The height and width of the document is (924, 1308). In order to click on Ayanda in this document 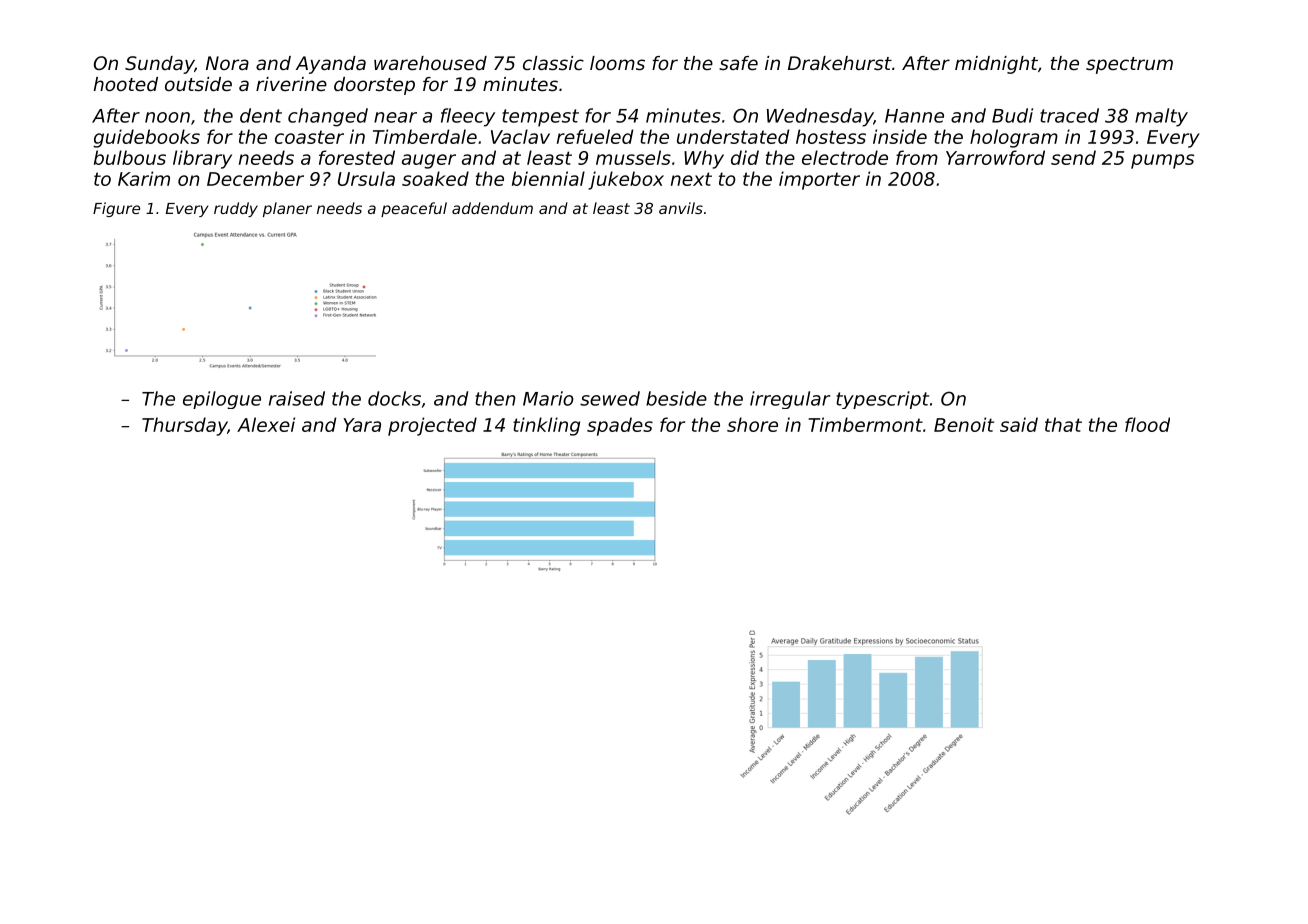, I will do `click(331, 65)`.
